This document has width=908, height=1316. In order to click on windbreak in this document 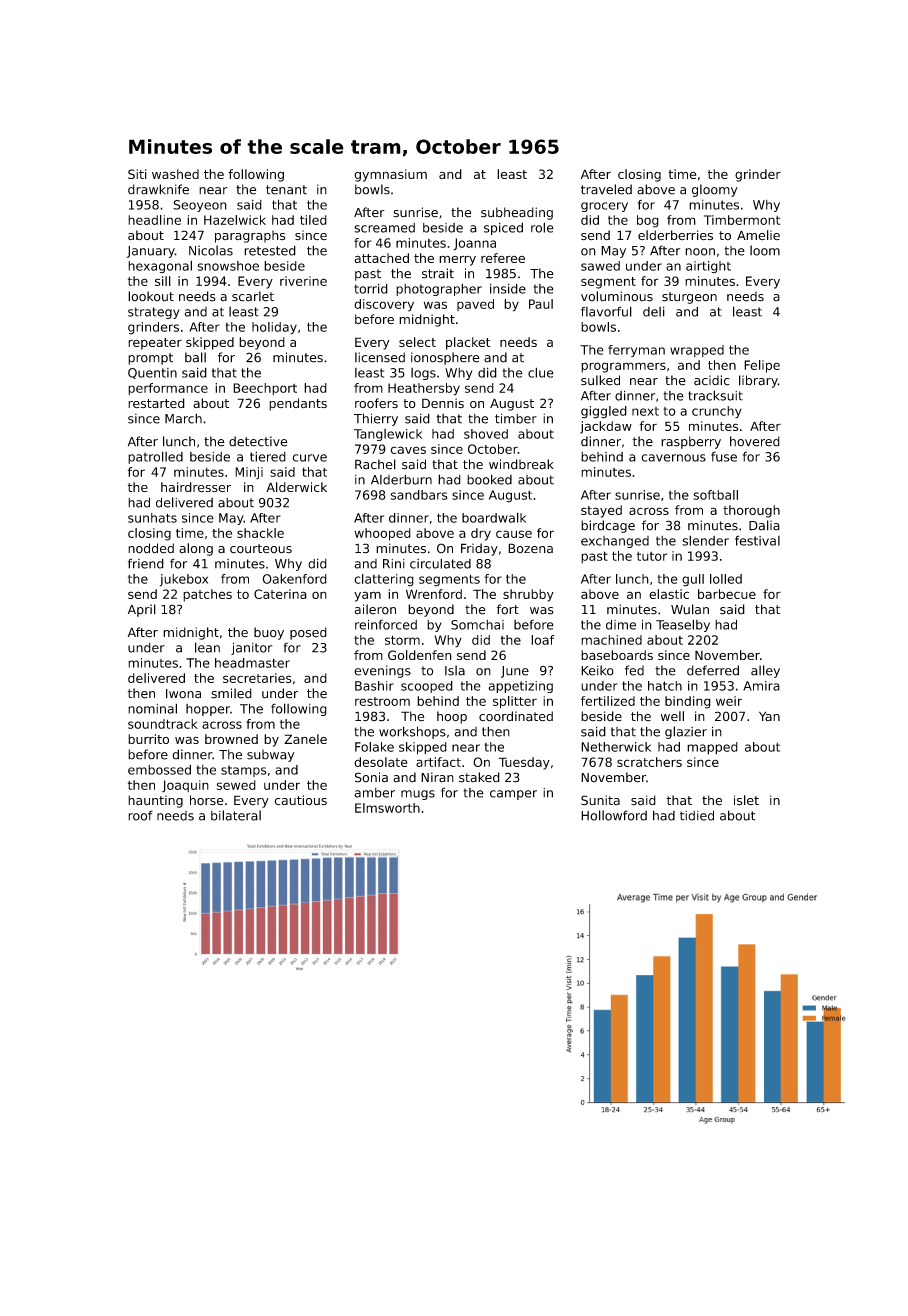, I will do `click(521, 464)`.
